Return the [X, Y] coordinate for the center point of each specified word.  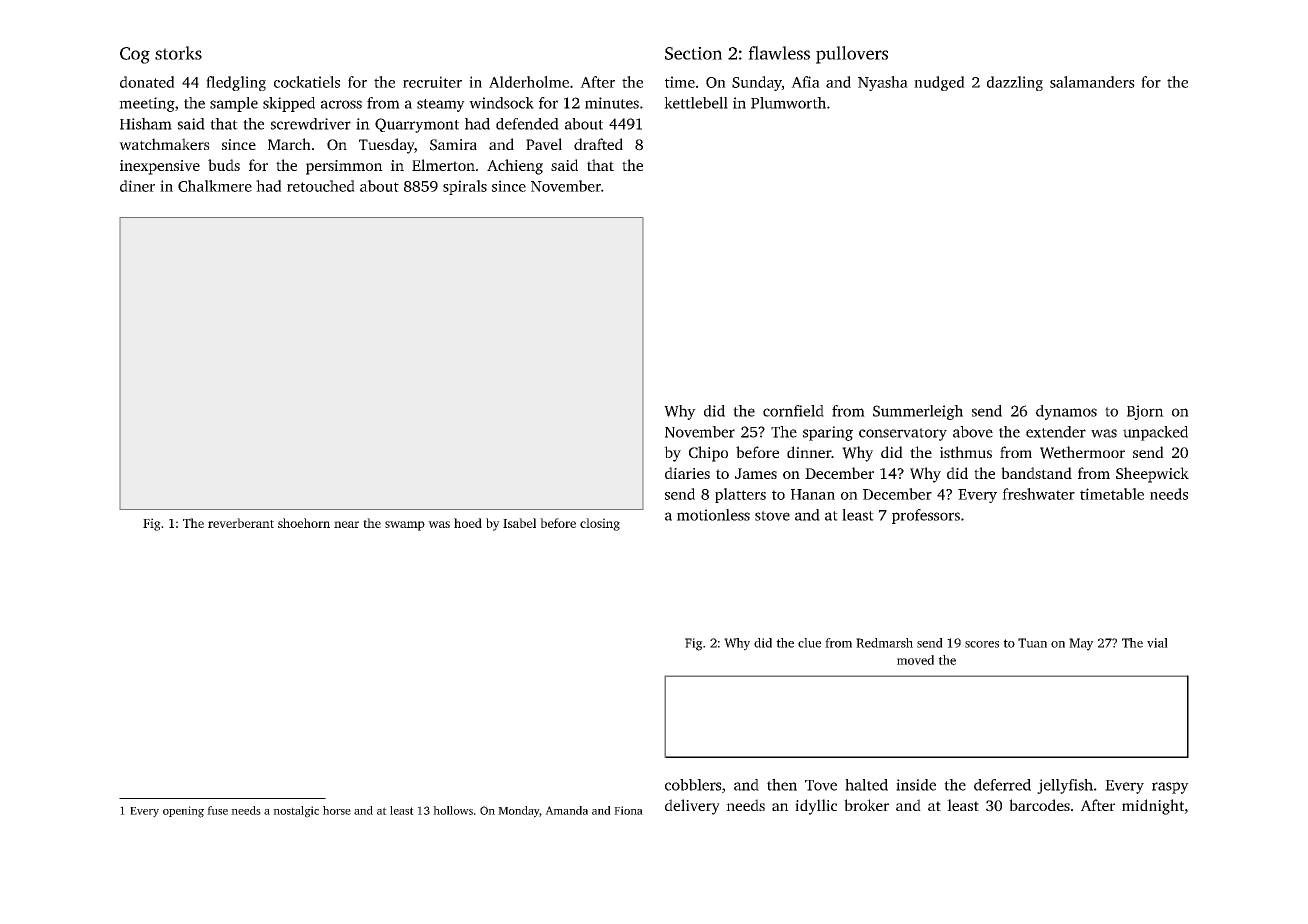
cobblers [693, 785]
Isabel [519, 523]
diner [137, 186]
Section [693, 53]
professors [926, 516]
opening [183, 812]
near [346, 524]
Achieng [515, 167]
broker [866, 805]
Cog [135, 55]
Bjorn [1145, 412]
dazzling [1015, 83]
